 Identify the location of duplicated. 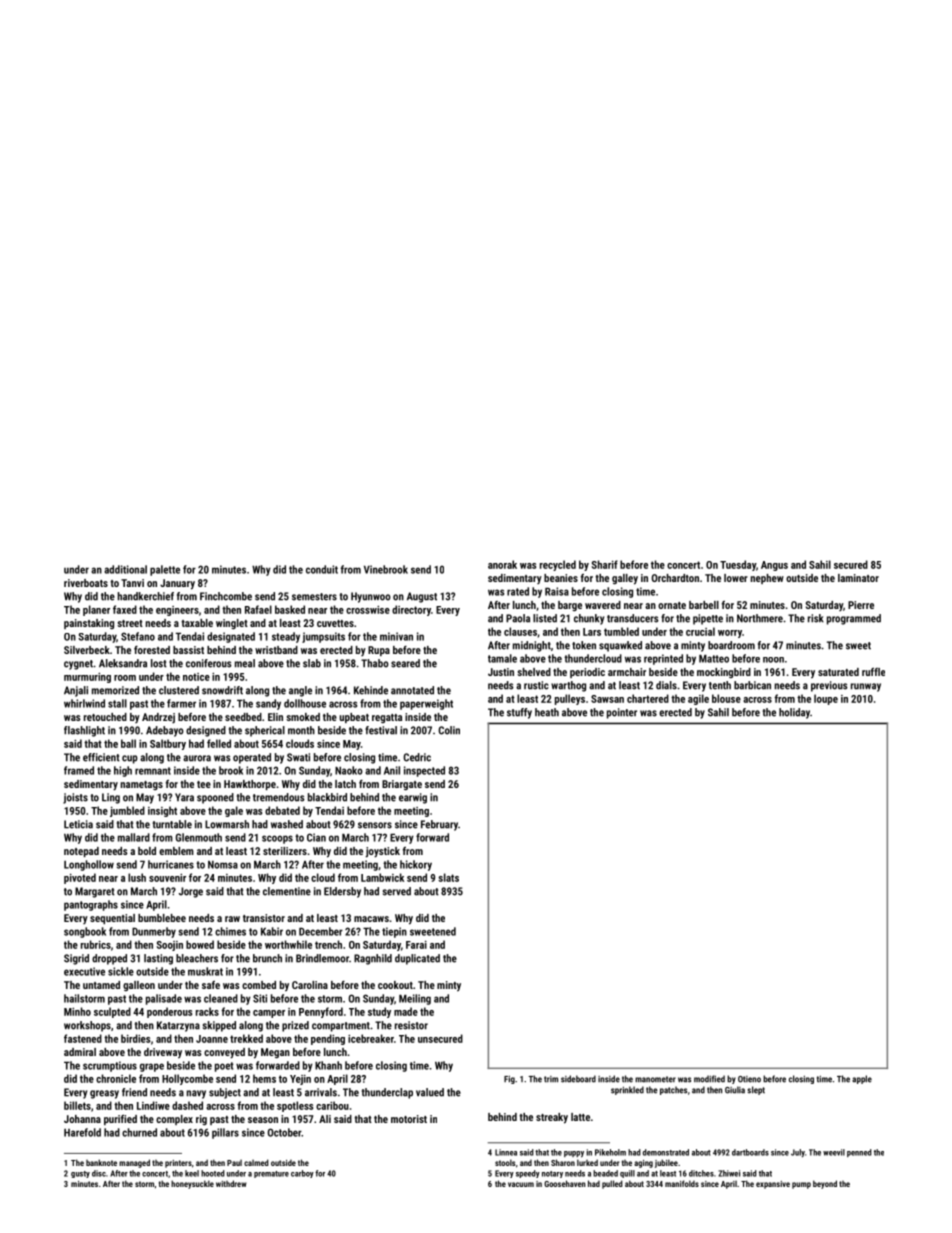
(417, 959).
